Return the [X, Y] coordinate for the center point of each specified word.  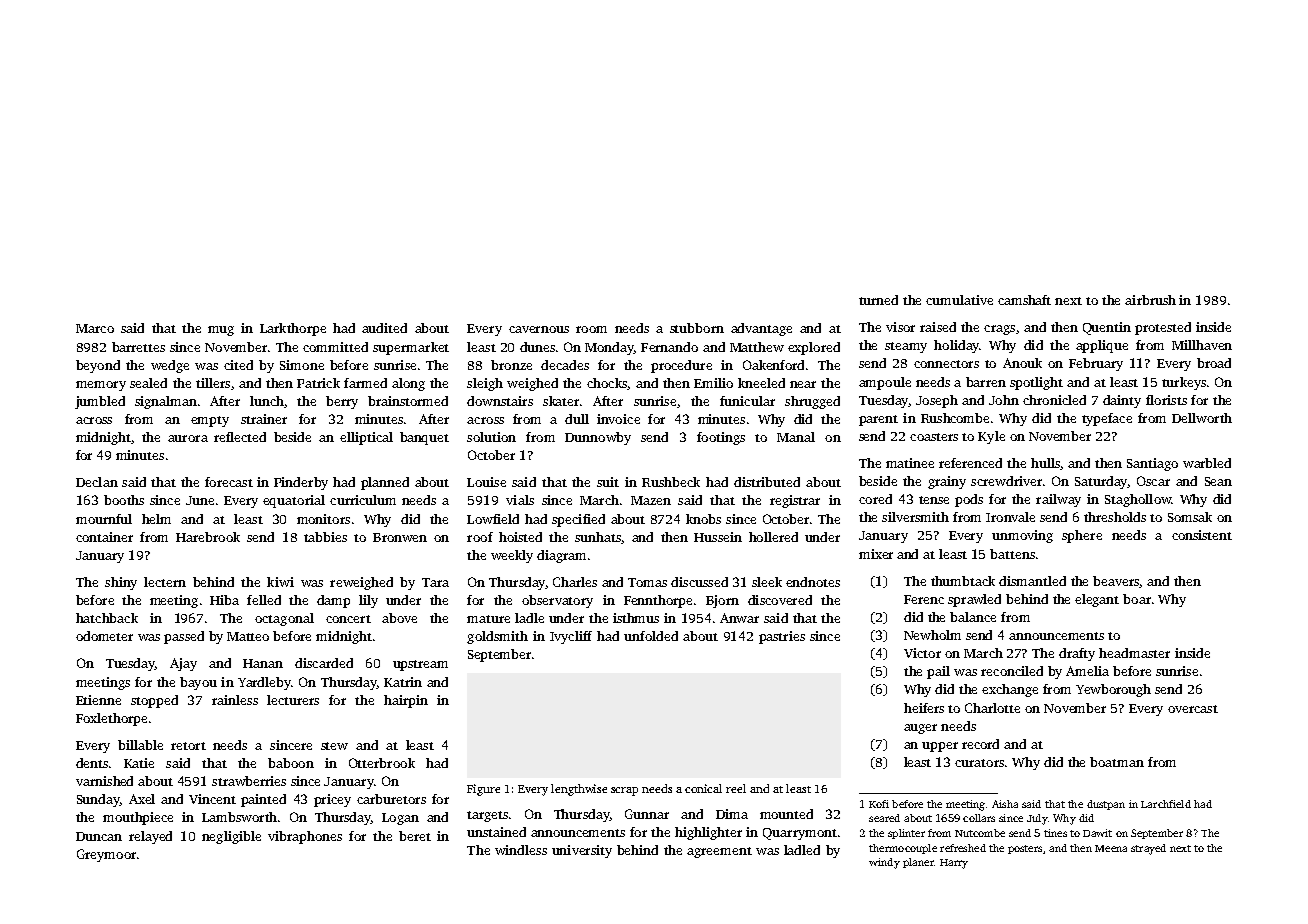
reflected [240, 437]
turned [878, 300]
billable [140, 745]
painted [263, 800]
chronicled [1054, 400]
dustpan [1106, 805]
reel [736, 788]
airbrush [1150, 300]
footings [721, 438]
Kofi [879, 804]
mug [221, 331]
